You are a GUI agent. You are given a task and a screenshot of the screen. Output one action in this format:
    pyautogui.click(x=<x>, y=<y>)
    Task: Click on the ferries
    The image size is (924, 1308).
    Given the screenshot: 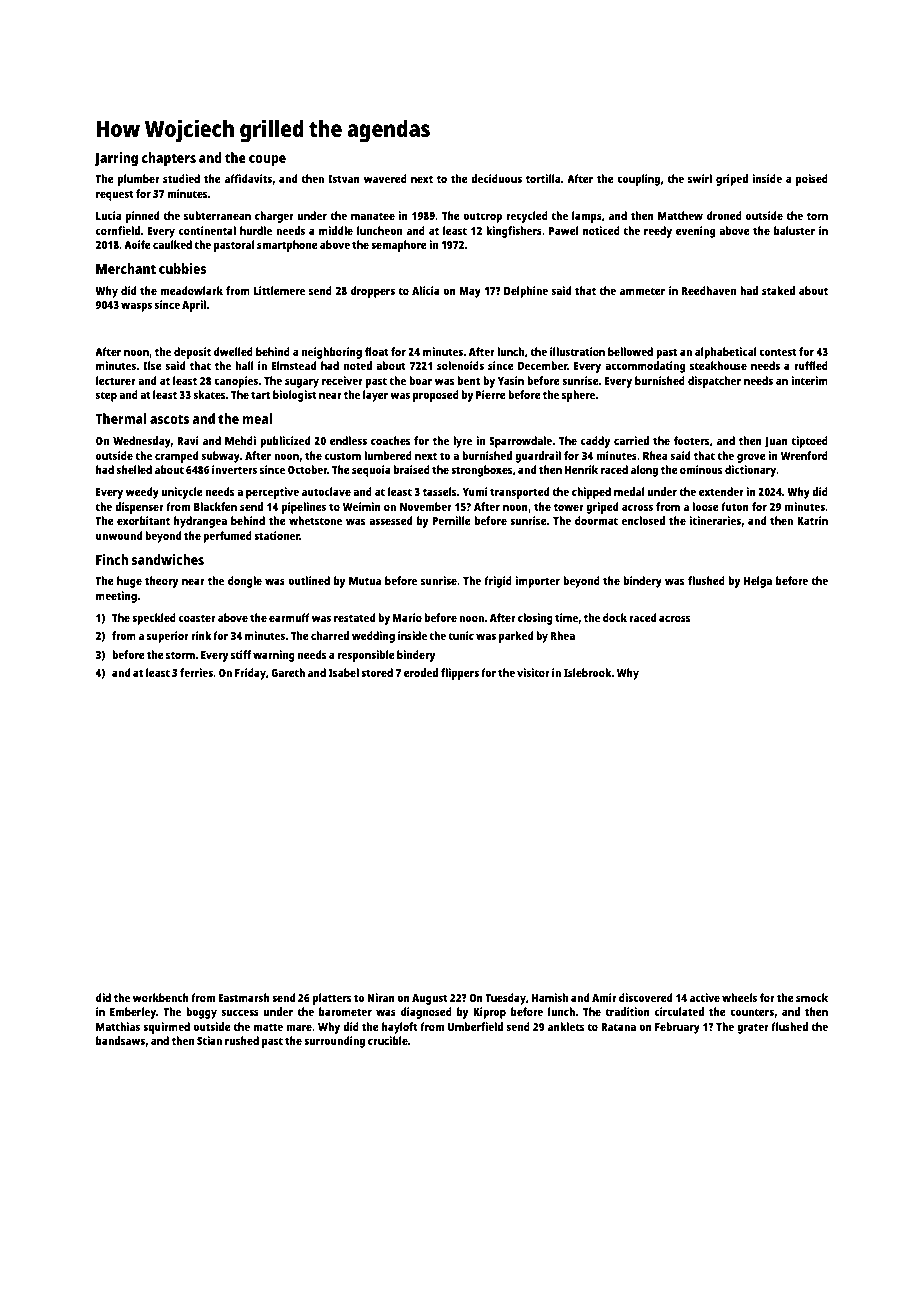 What is the action you would take?
    pyautogui.click(x=196, y=672)
